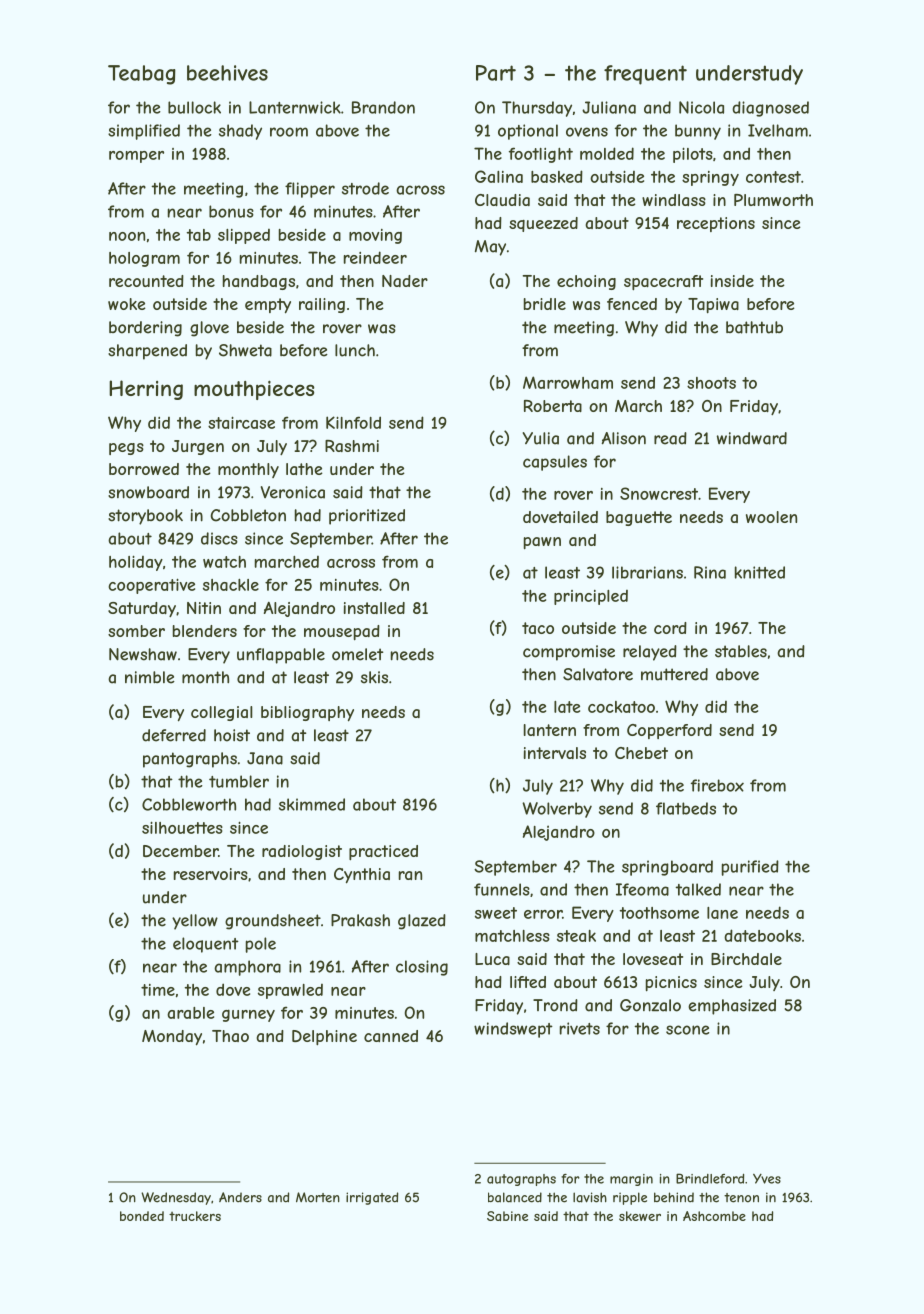  Describe the element at coordinates (569, 653) in the screenshot. I see `compromise` at that location.
